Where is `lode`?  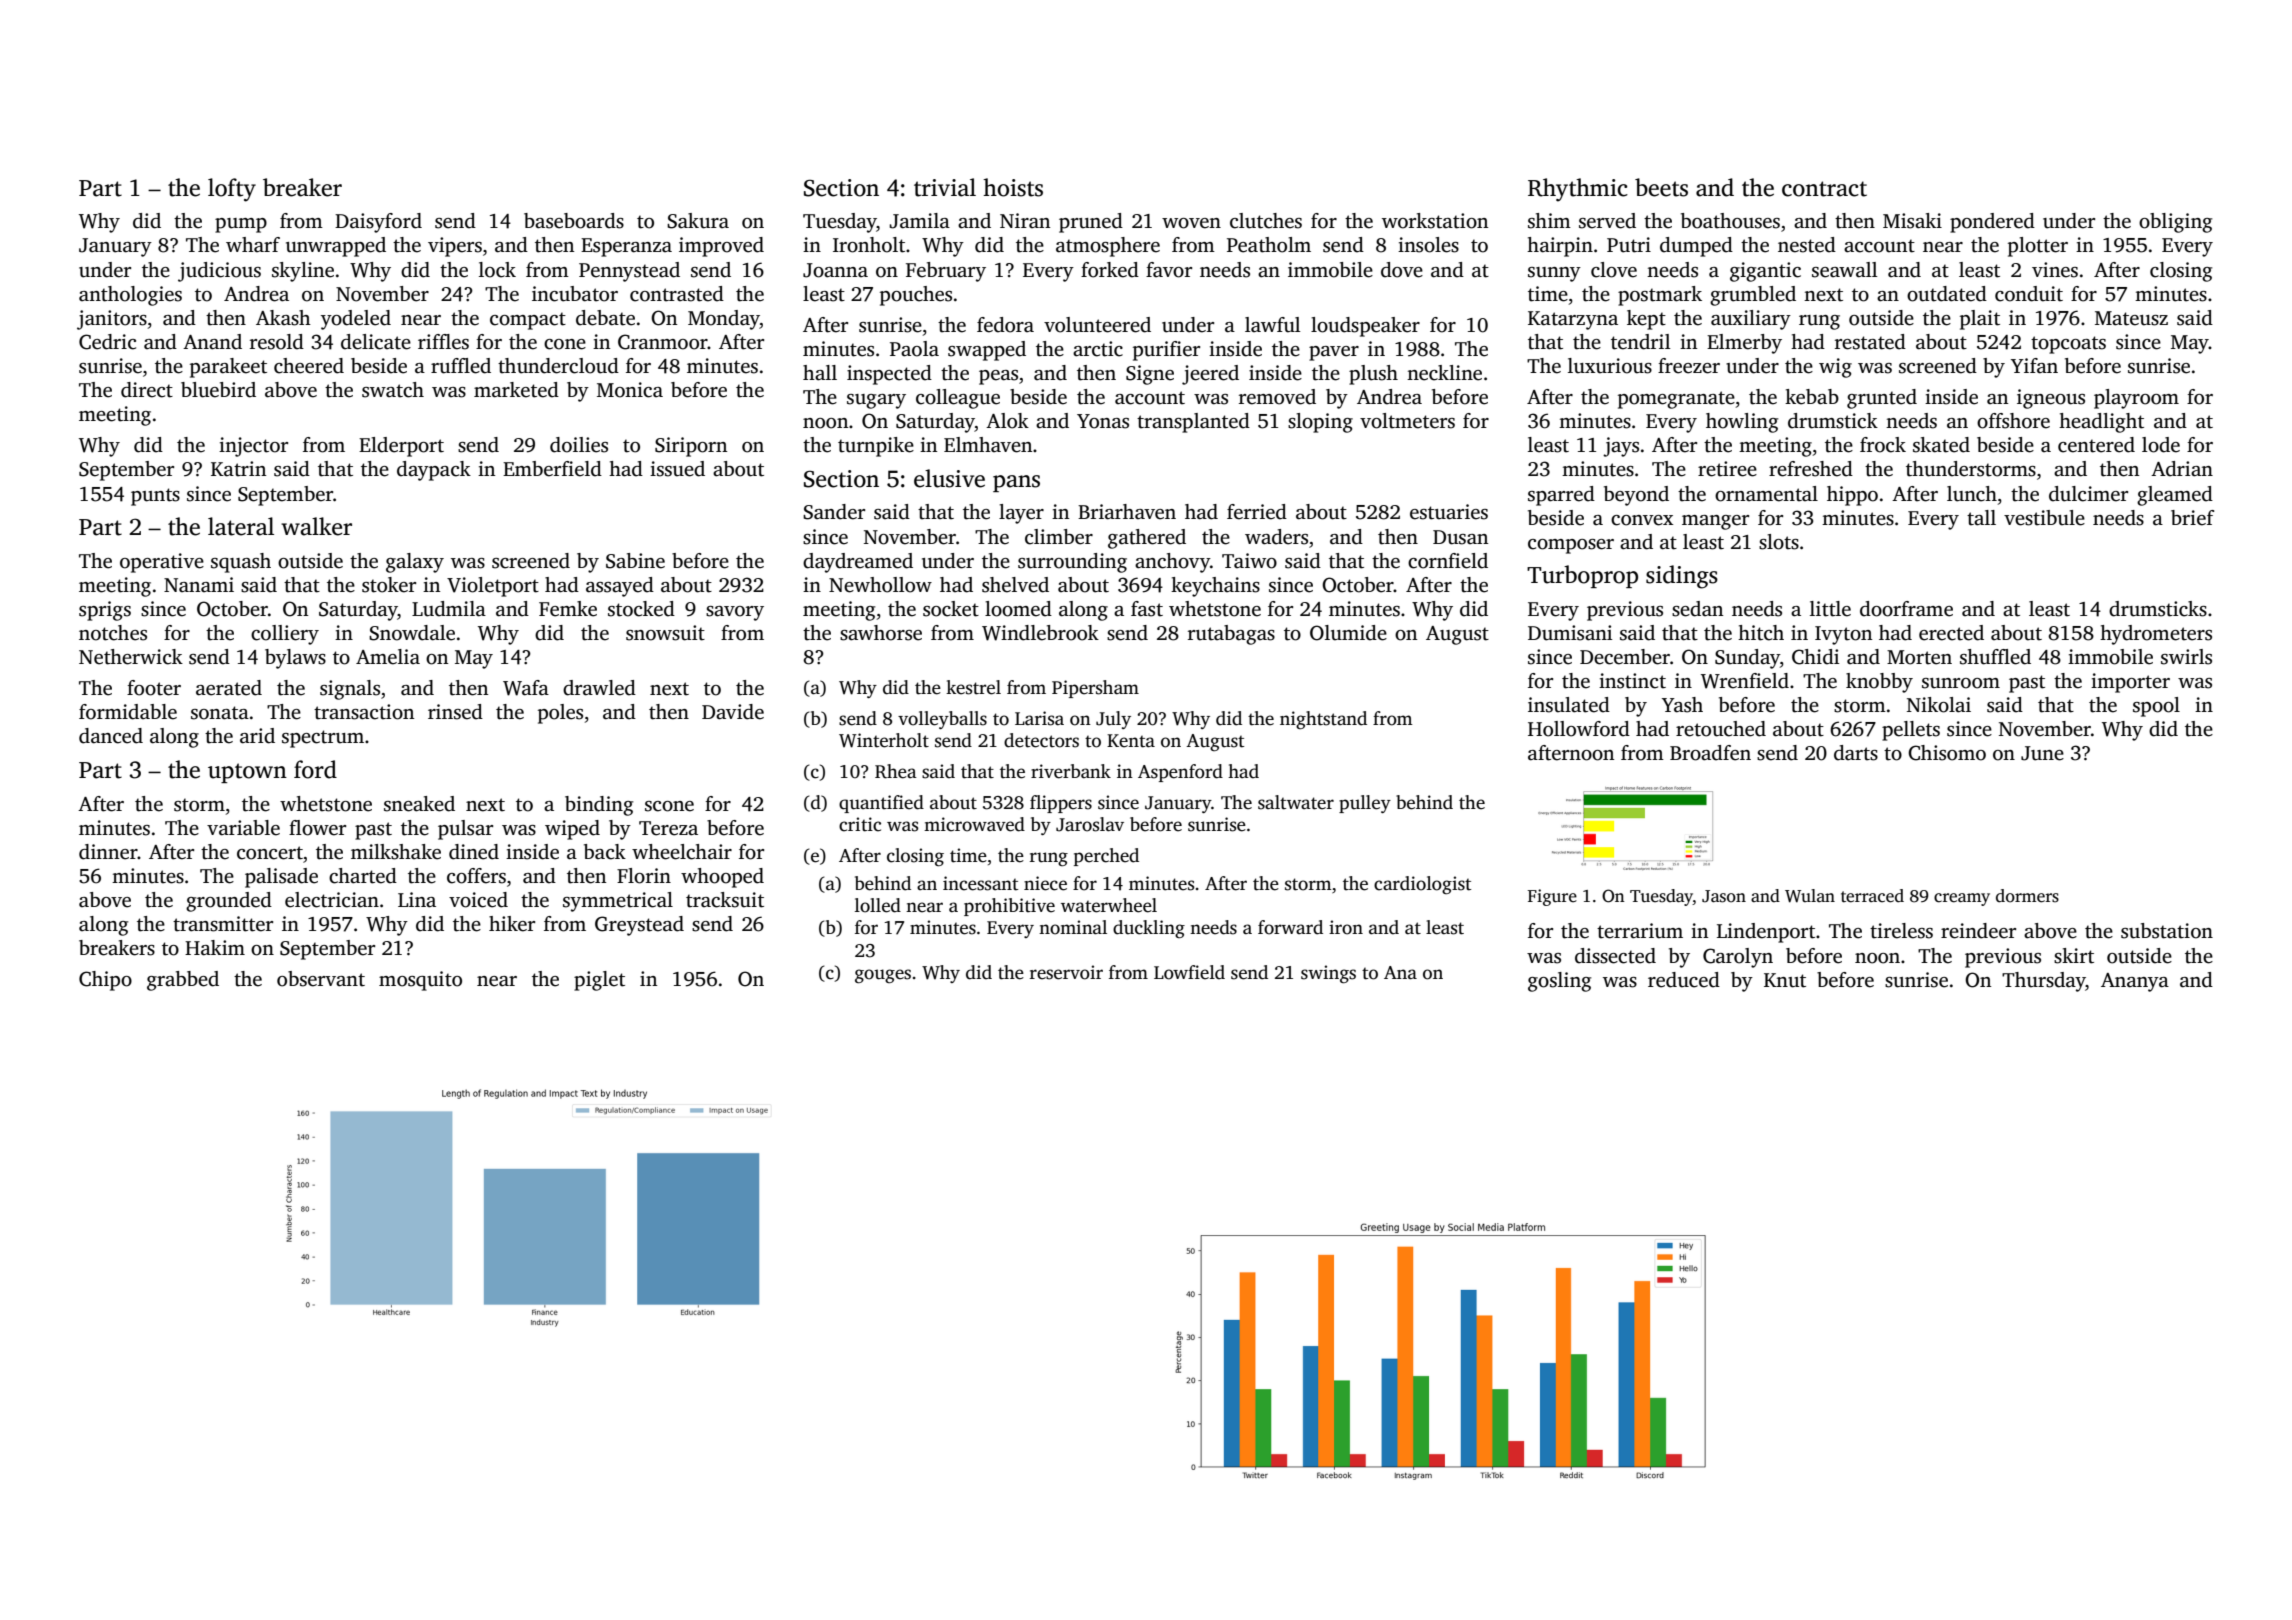
lode is located at coordinates (2161, 445).
